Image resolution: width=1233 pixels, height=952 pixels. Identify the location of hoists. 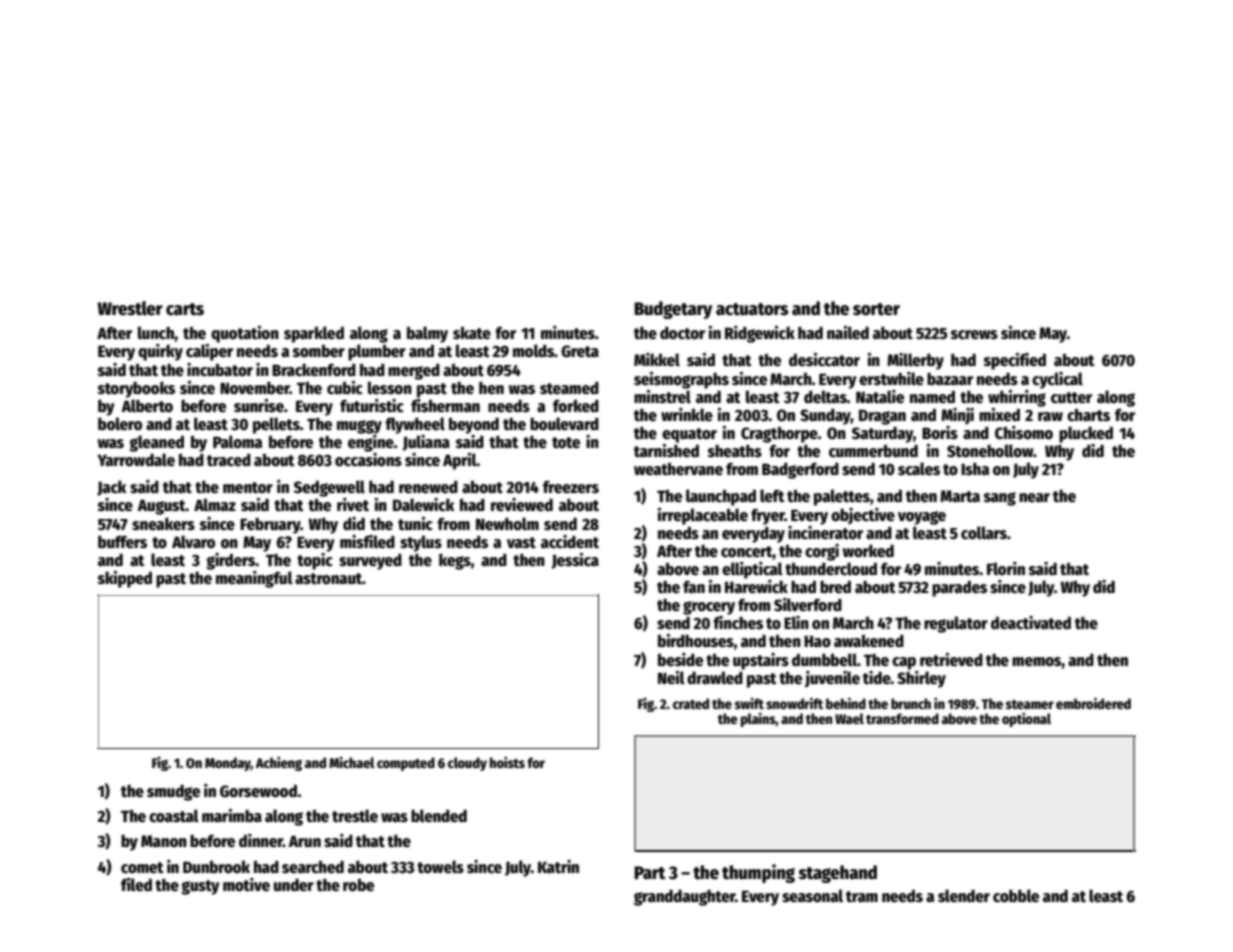
(507, 762).
